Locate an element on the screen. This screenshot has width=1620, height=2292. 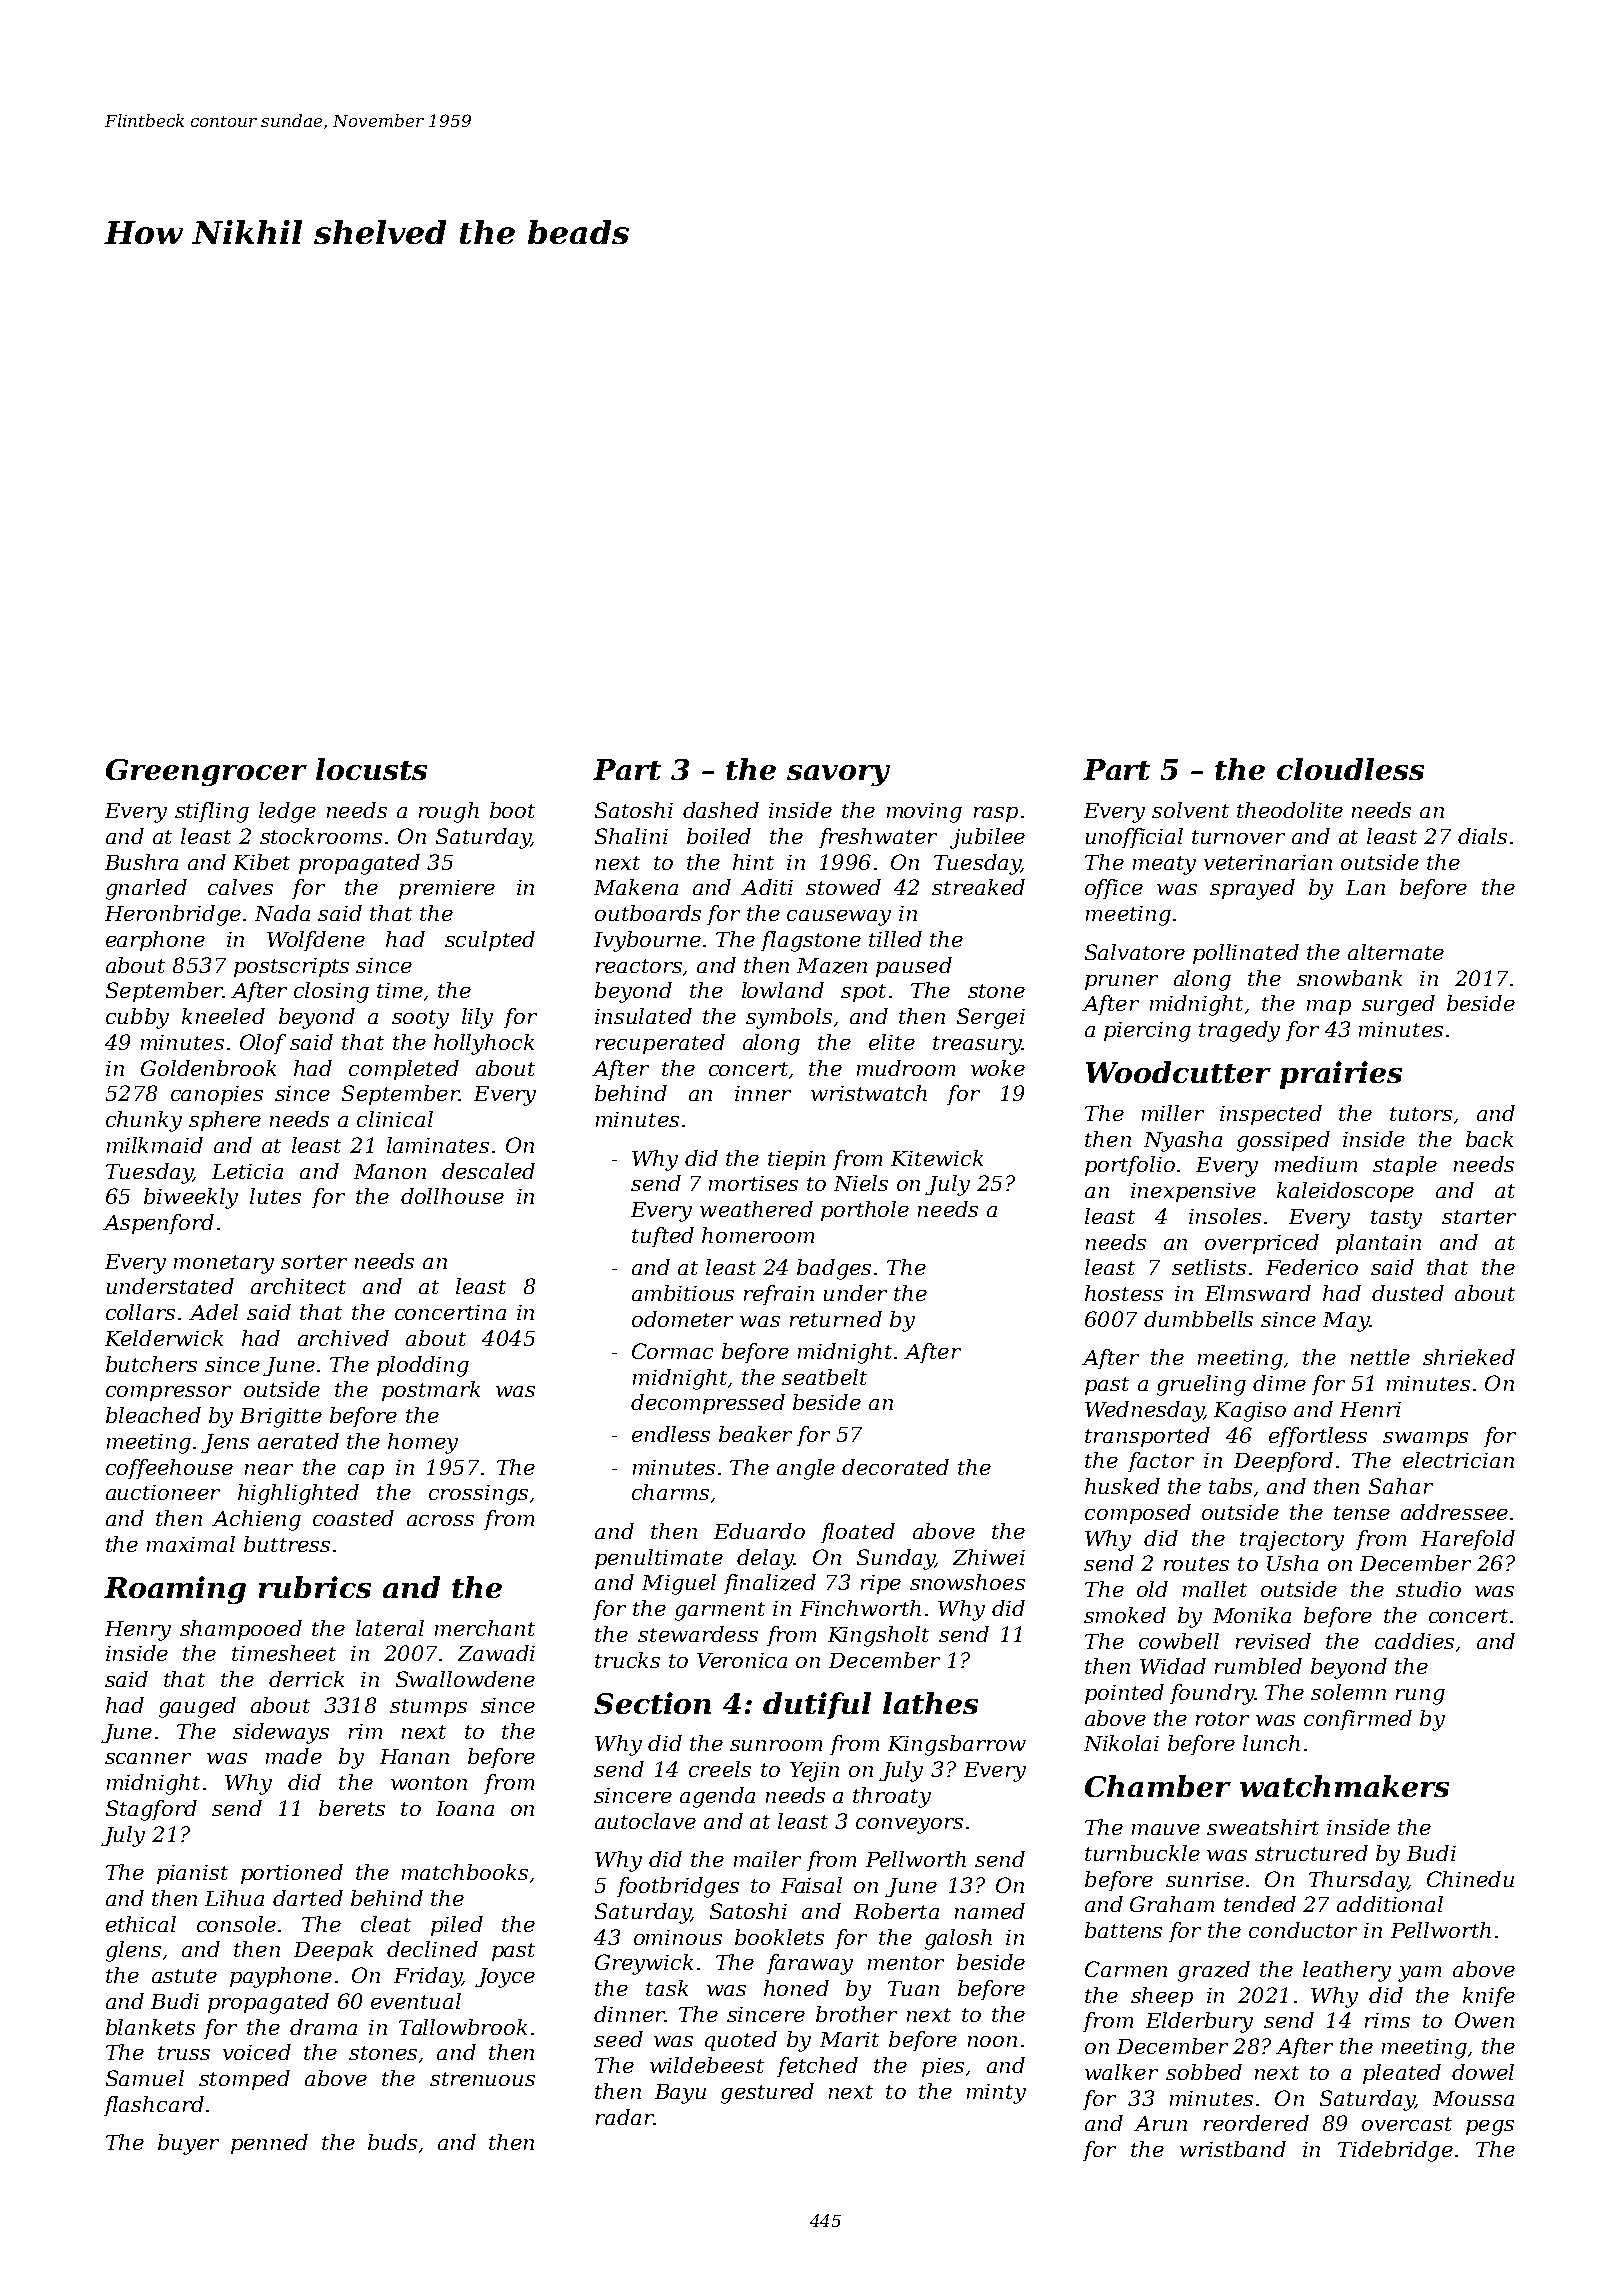
locusts is located at coordinates (371, 769).
